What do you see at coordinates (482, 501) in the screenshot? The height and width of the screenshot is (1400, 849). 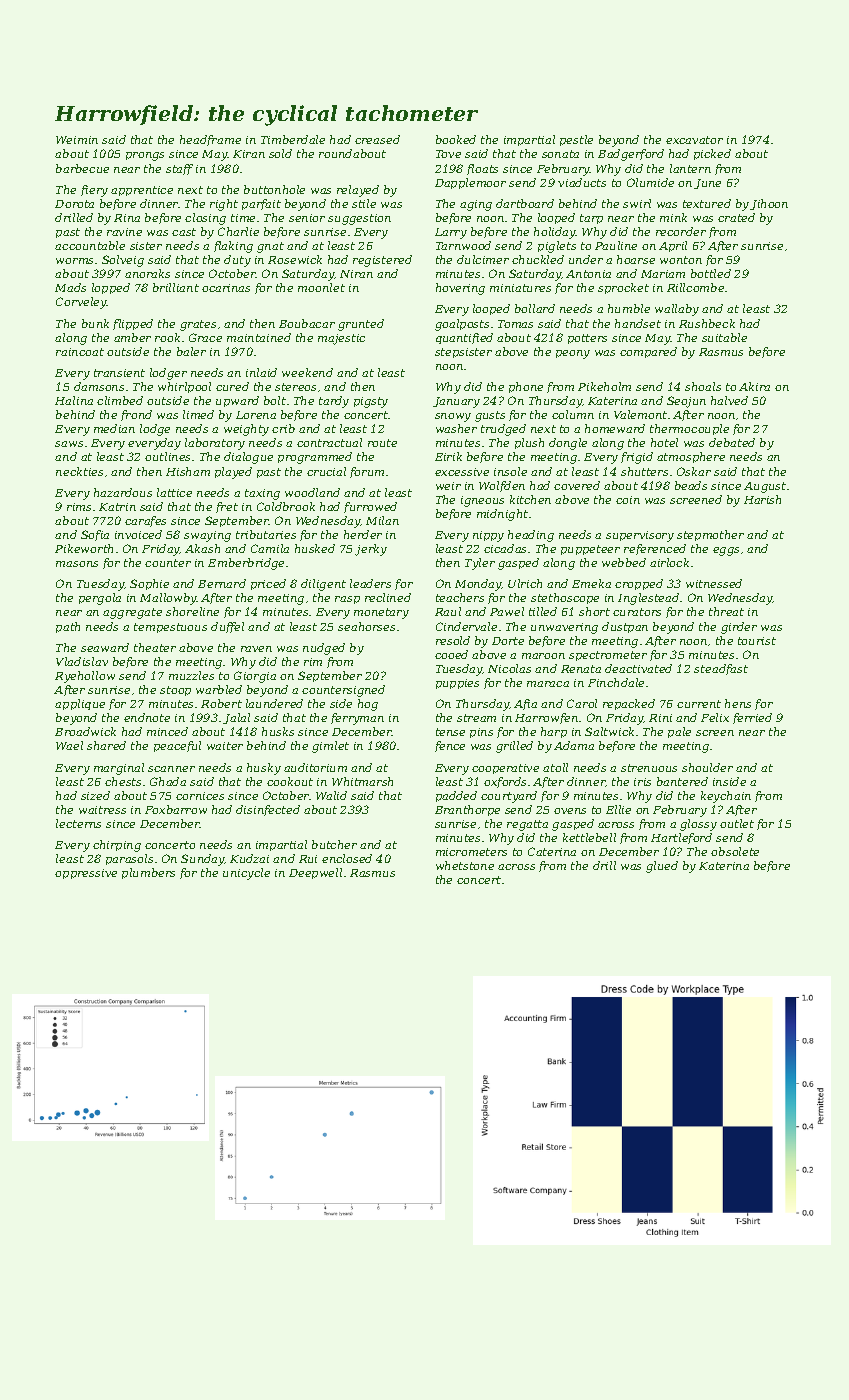 I see `igneous` at bounding box center [482, 501].
